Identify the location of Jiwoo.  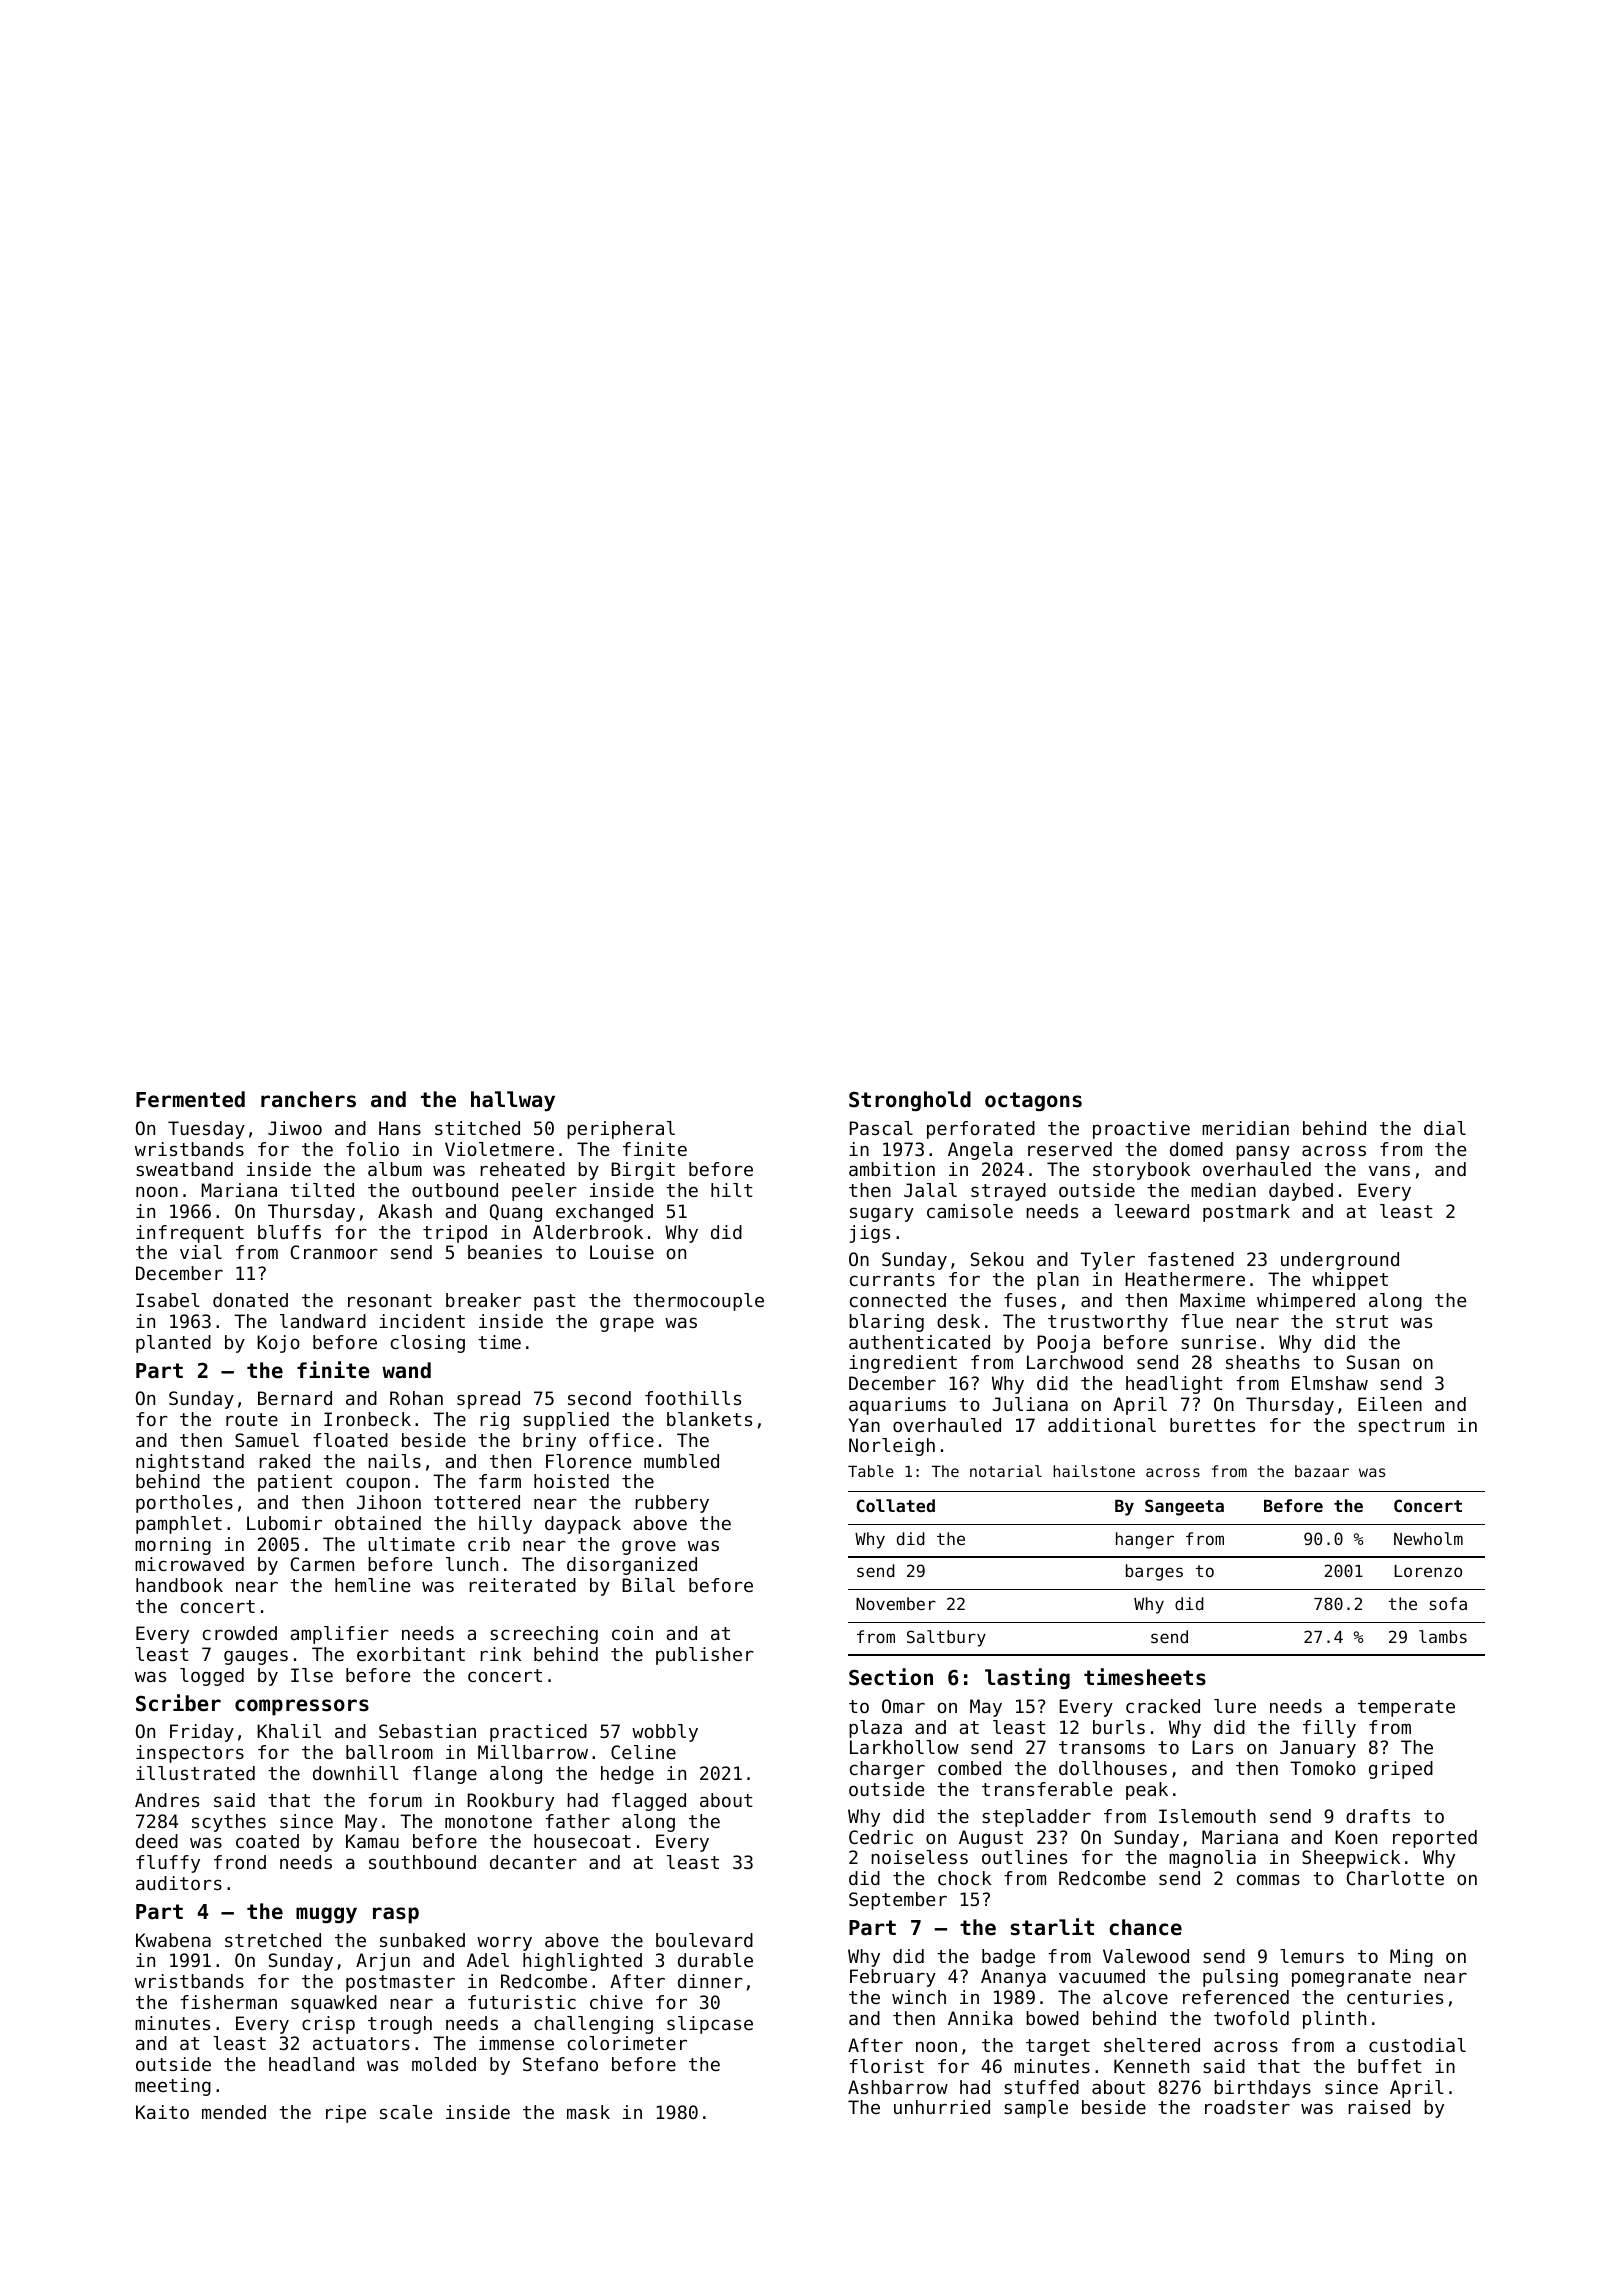
(295, 1128).
